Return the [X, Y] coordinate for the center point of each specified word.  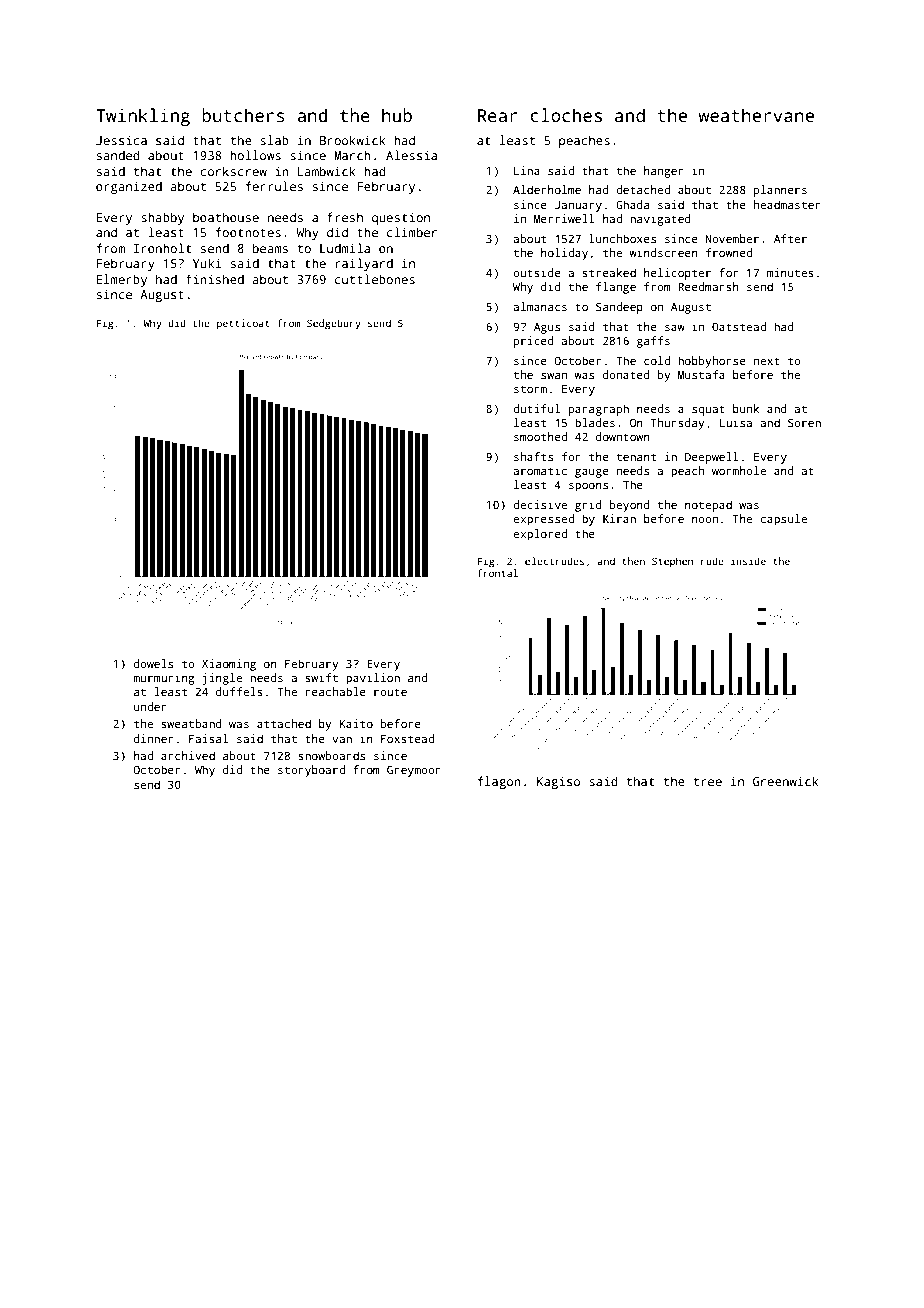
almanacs [540, 306]
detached [643, 189]
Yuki [206, 263]
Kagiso [558, 782]
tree [708, 782]
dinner [153, 738]
